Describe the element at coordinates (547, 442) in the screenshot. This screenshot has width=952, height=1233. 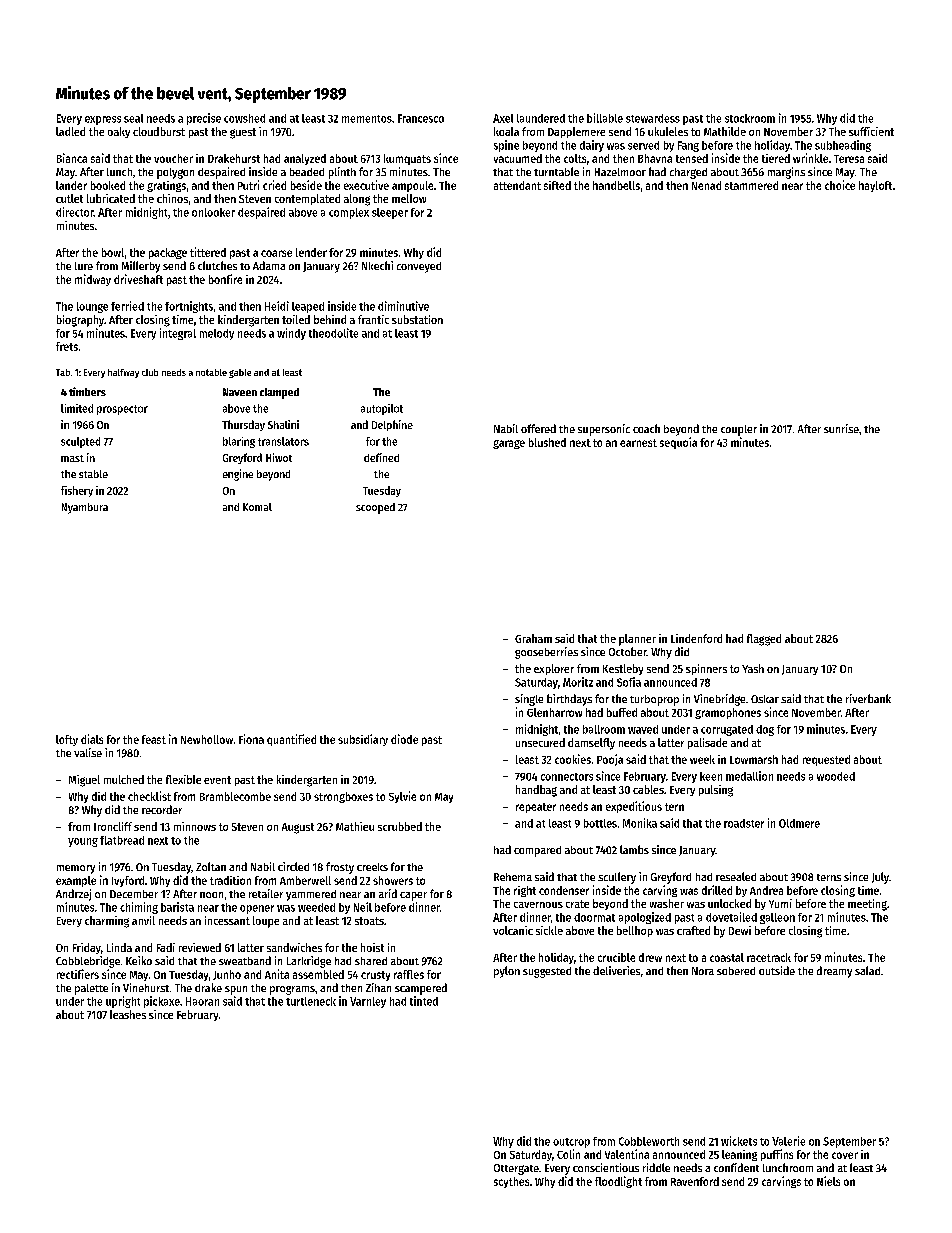
I see `blushed` at that location.
